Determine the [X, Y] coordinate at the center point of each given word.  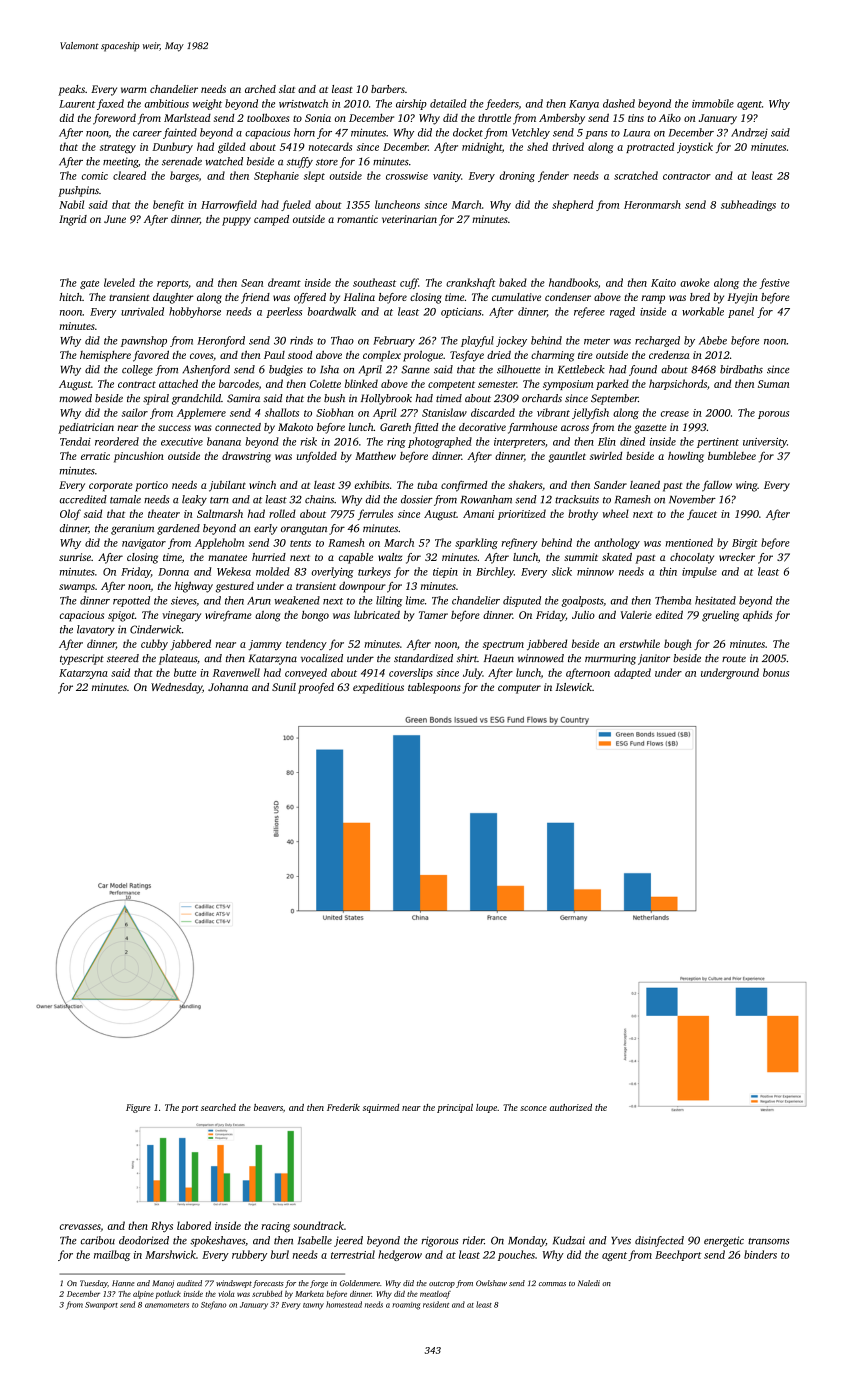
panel [741, 312]
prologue [423, 356]
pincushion [139, 457]
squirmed [381, 1108]
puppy [236, 221]
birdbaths [741, 369]
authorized [571, 1107]
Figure [138, 1108]
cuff [409, 283]
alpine [143, 1295]
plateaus [178, 659]
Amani [478, 514]
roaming [406, 1306]
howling [686, 457]
